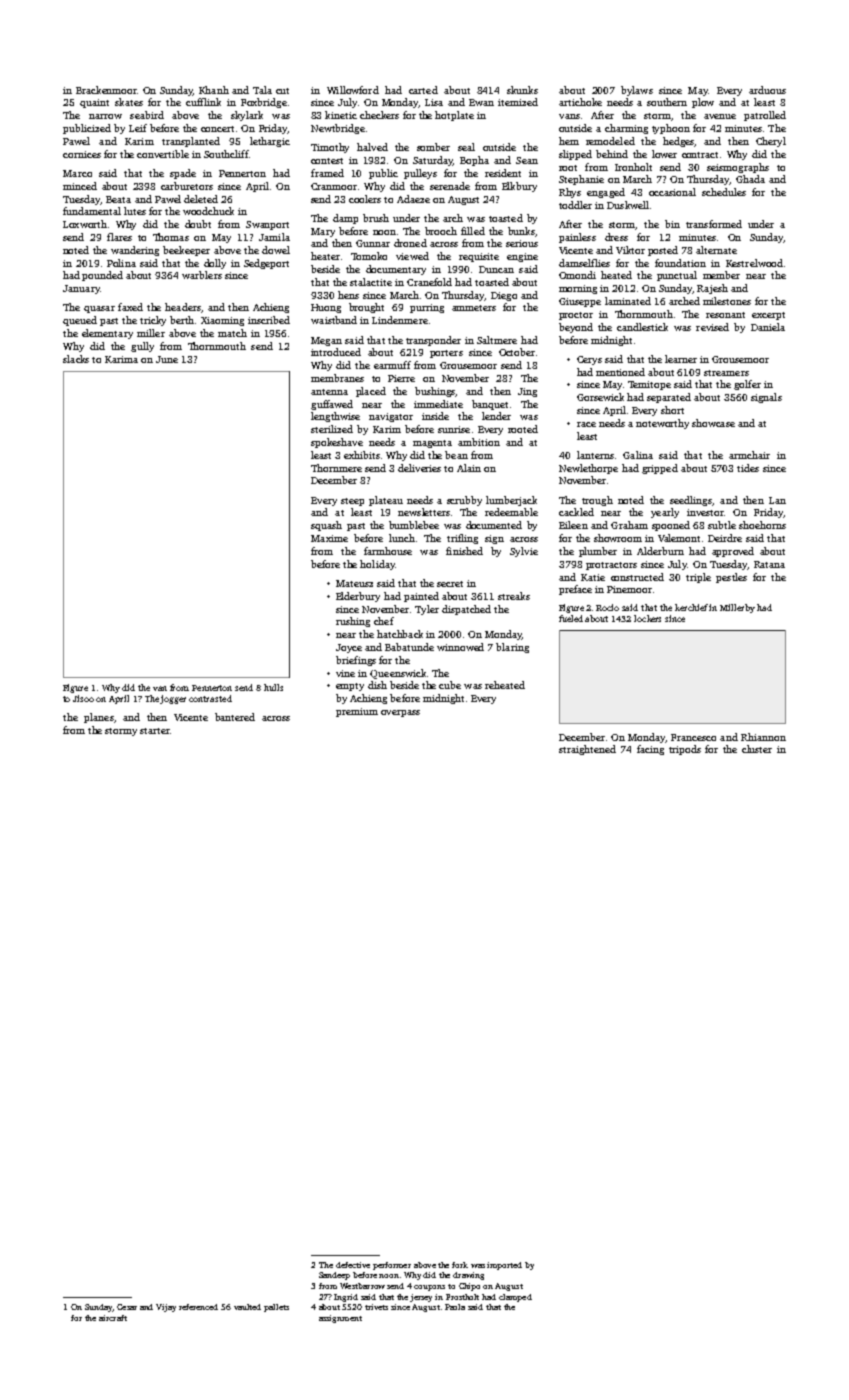 Image resolution: width=849 pixels, height=1400 pixels. Describe the element at coordinates (214, 90) in the image. I see `Khanh` at that location.
